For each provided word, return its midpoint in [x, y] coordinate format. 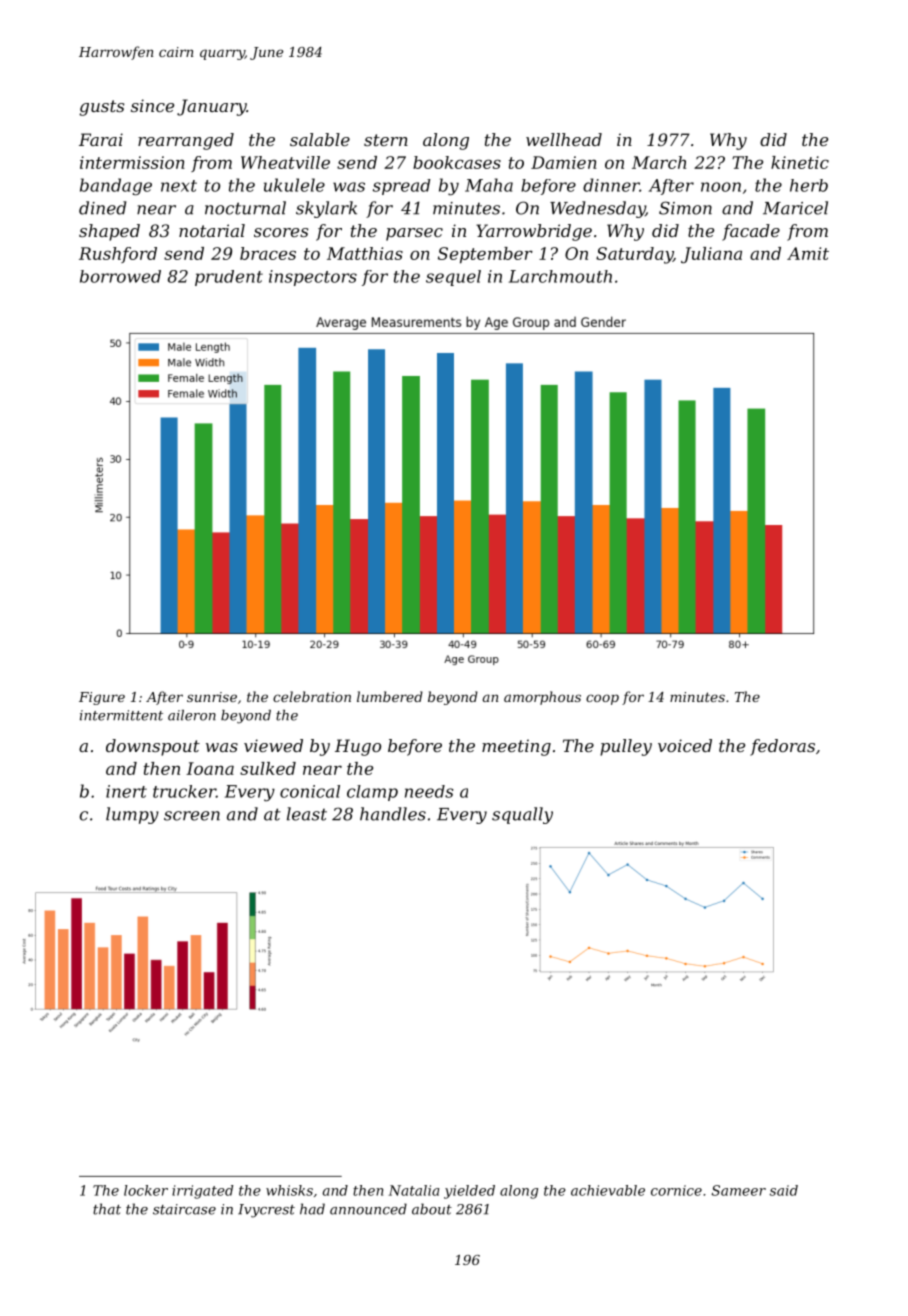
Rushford [118, 255]
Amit [808, 253]
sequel [453, 278]
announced [368, 1209]
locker [146, 1190]
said [784, 1190]
